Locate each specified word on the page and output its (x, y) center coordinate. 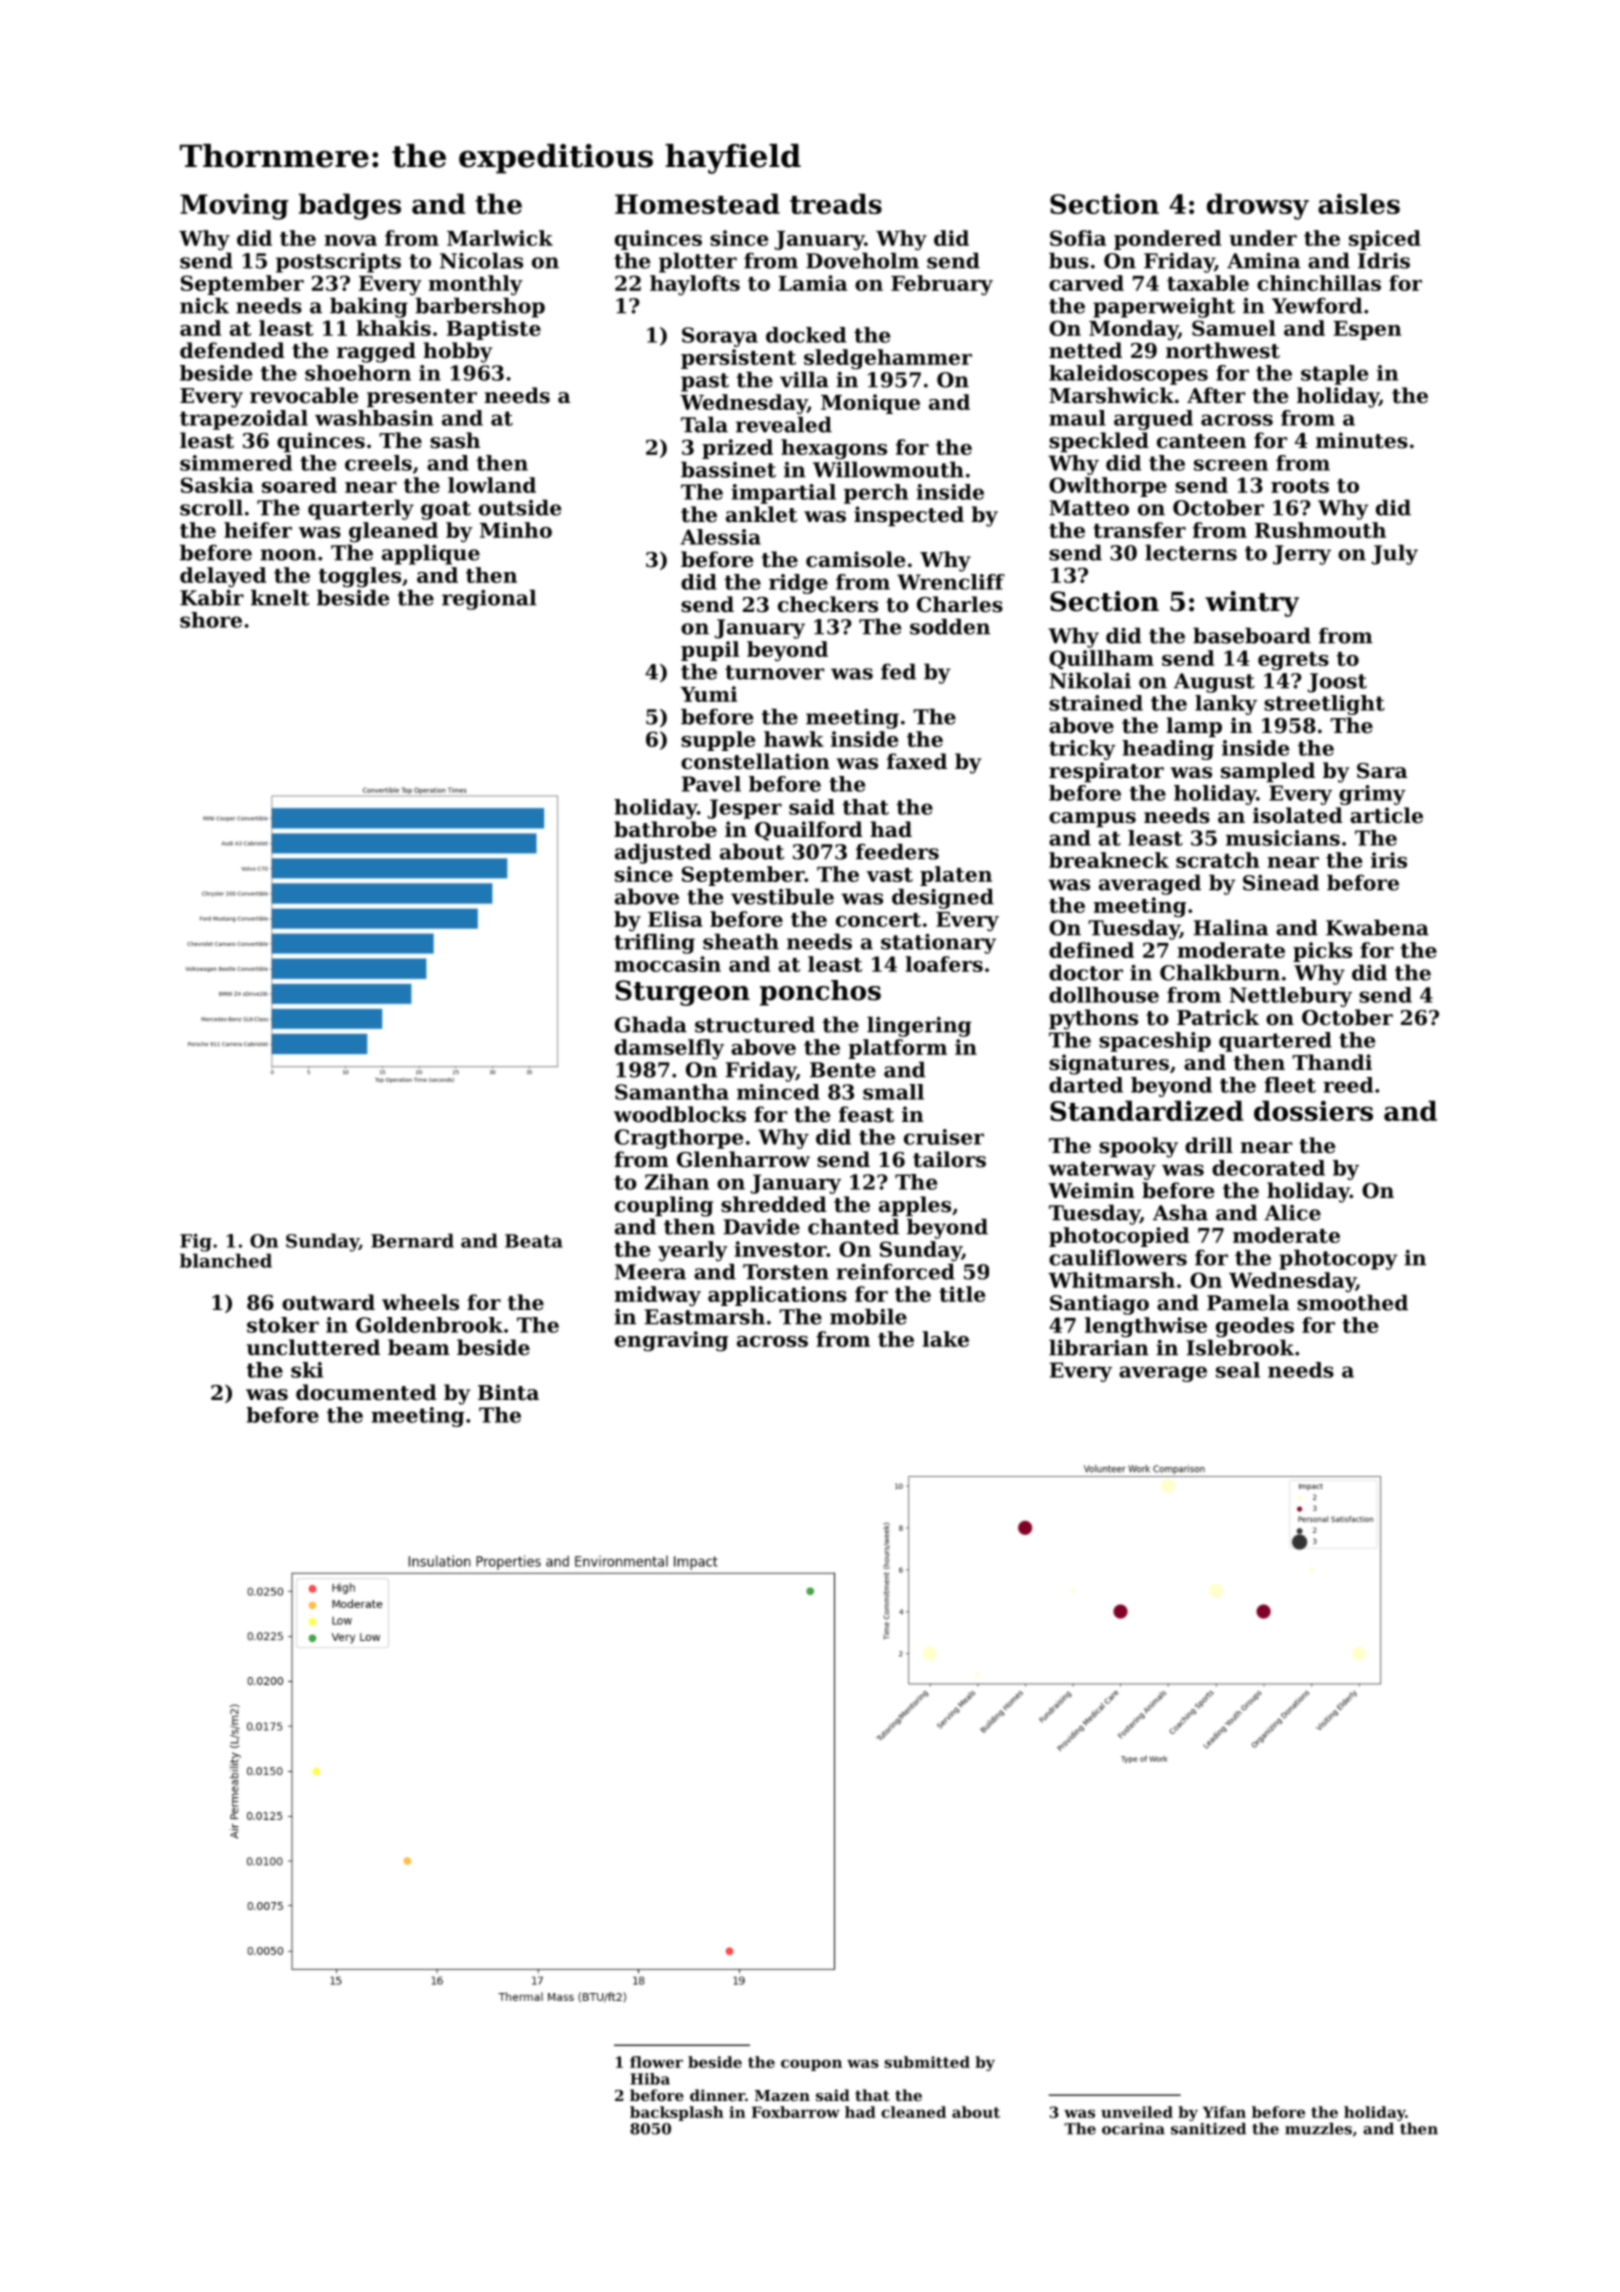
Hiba (650, 2079)
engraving (672, 1341)
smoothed (1352, 1302)
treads (836, 203)
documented (366, 1392)
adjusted (663, 853)
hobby (457, 352)
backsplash (677, 2113)
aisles (1359, 203)
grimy (1372, 795)
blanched (226, 1260)
